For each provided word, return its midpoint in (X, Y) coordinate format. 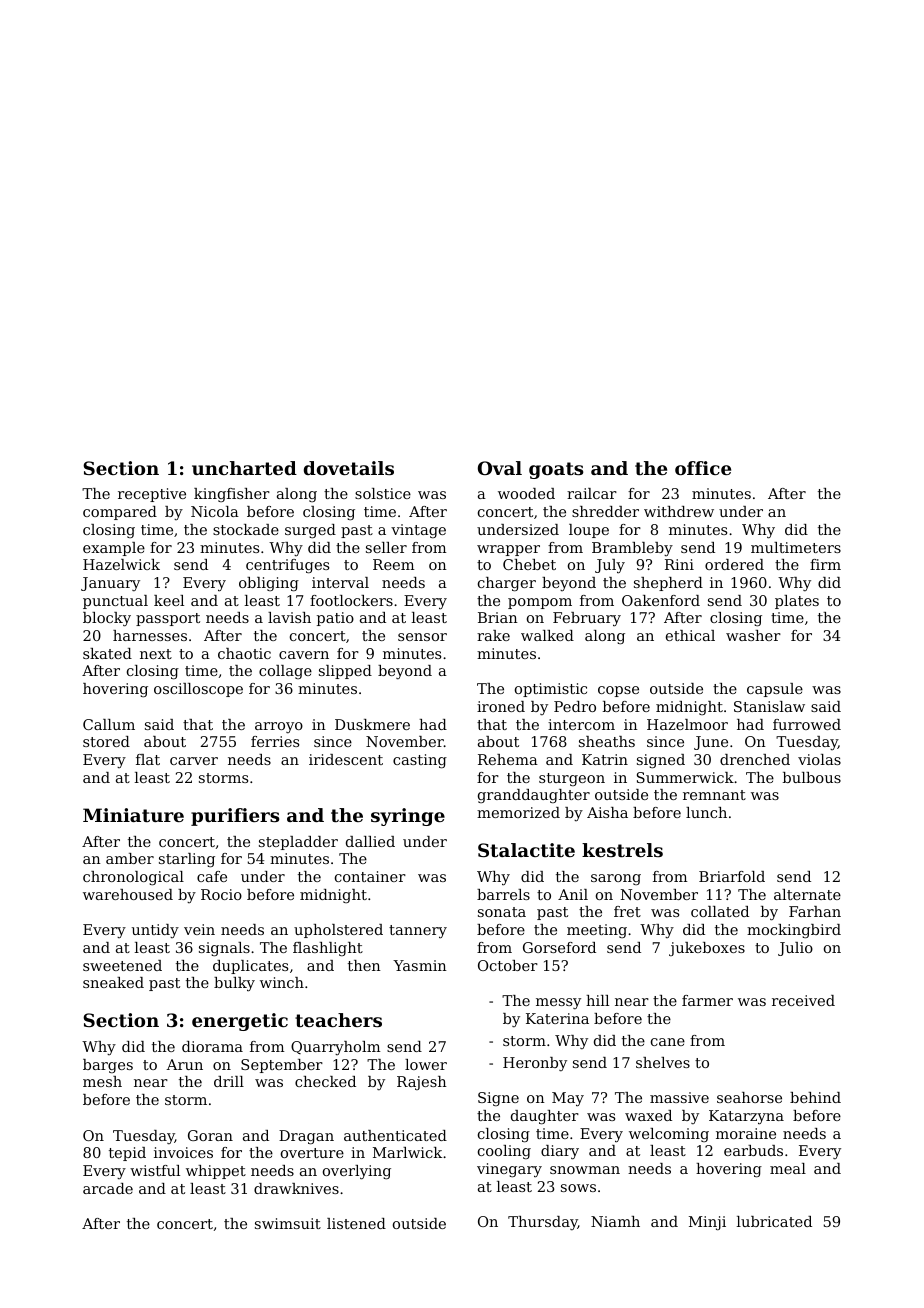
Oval (500, 468)
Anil (573, 894)
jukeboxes (707, 949)
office (703, 468)
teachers (338, 1020)
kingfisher (232, 495)
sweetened (122, 965)
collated (720, 911)
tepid (127, 1154)
